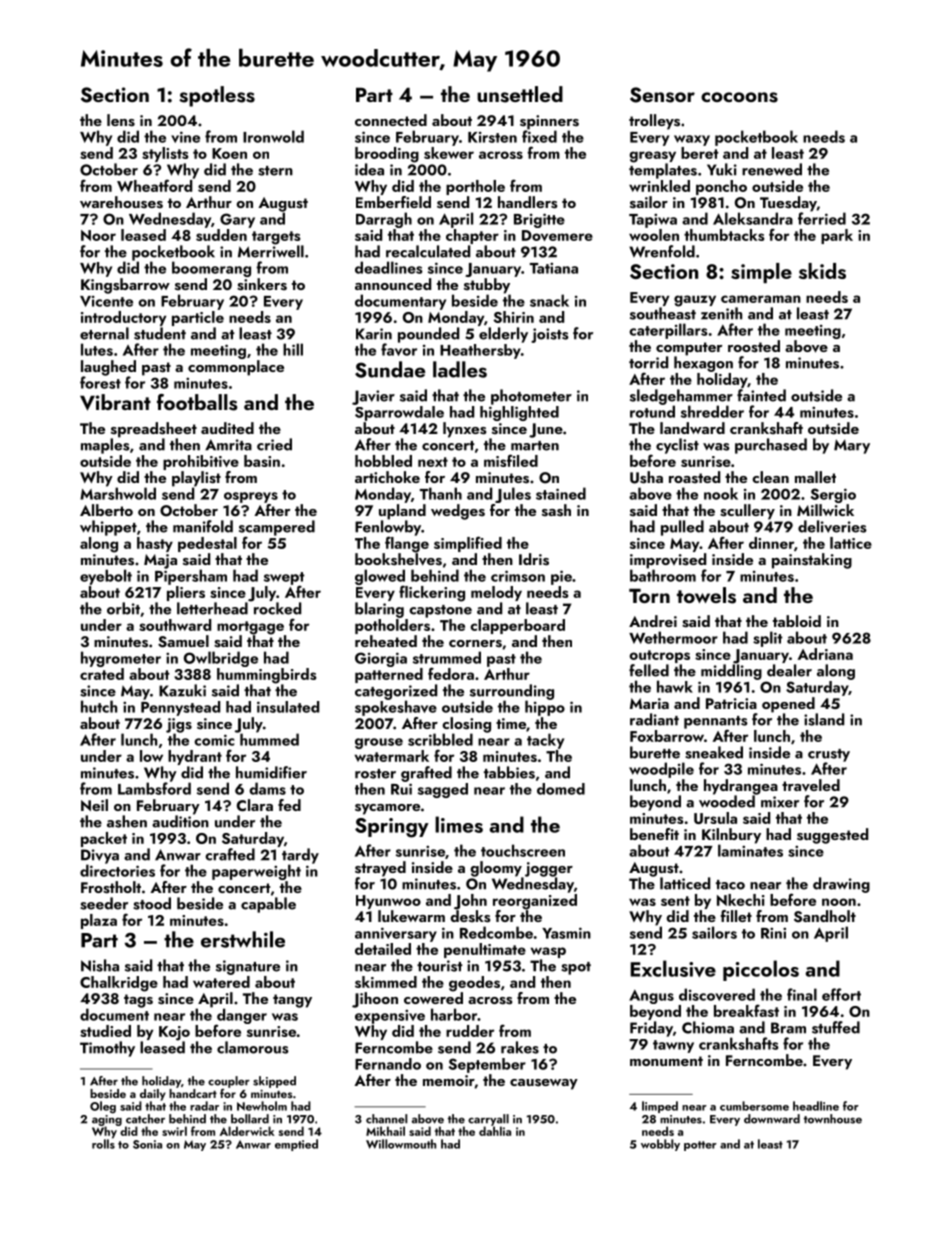 The width and height of the screenshot is (952, 1233). Describe the element at coordinates (549, 122) in the screenshot. I see `spinners` at that location.
